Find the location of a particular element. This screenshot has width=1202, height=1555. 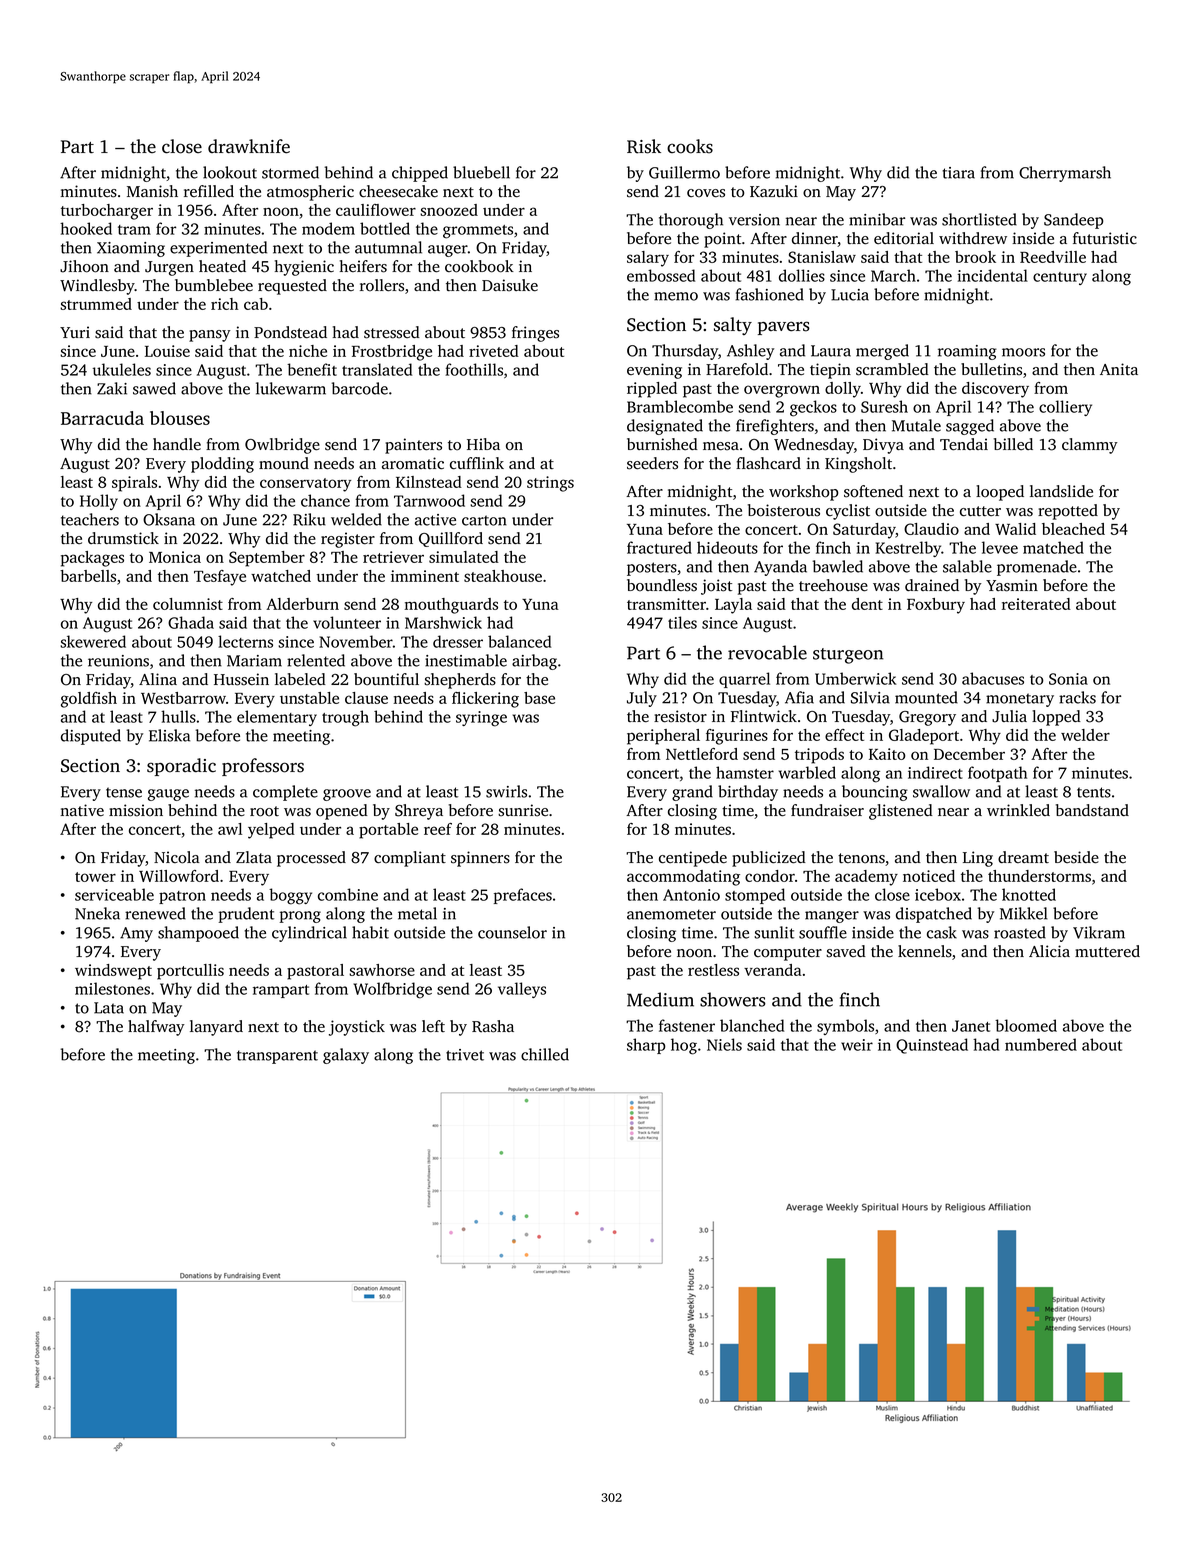

modem is located at coordinates (328, 228).
